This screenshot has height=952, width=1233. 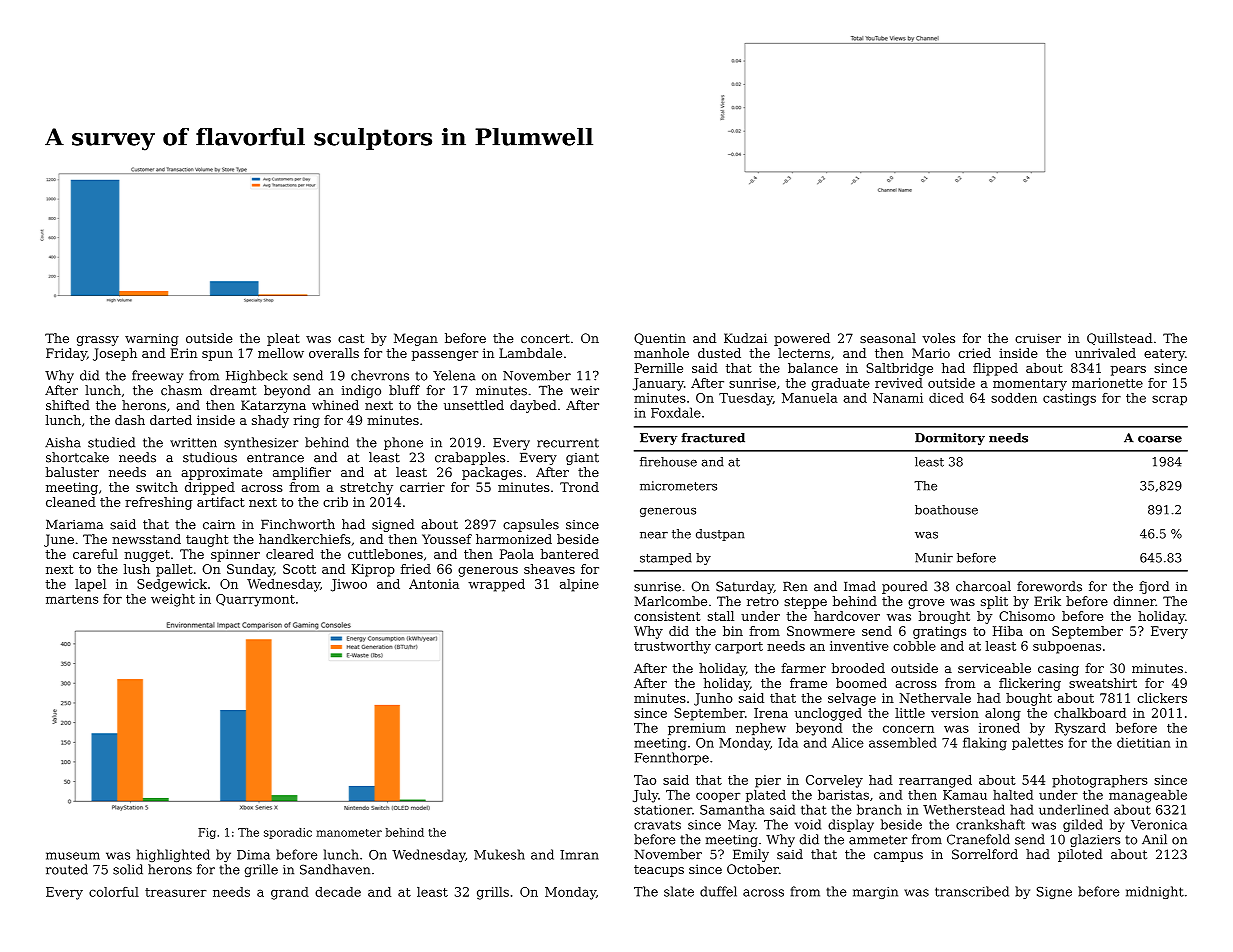 What do you see at coordinates (946, 510) in the screenshot?
I see `boathouse` at bounding box center [946, 510].
